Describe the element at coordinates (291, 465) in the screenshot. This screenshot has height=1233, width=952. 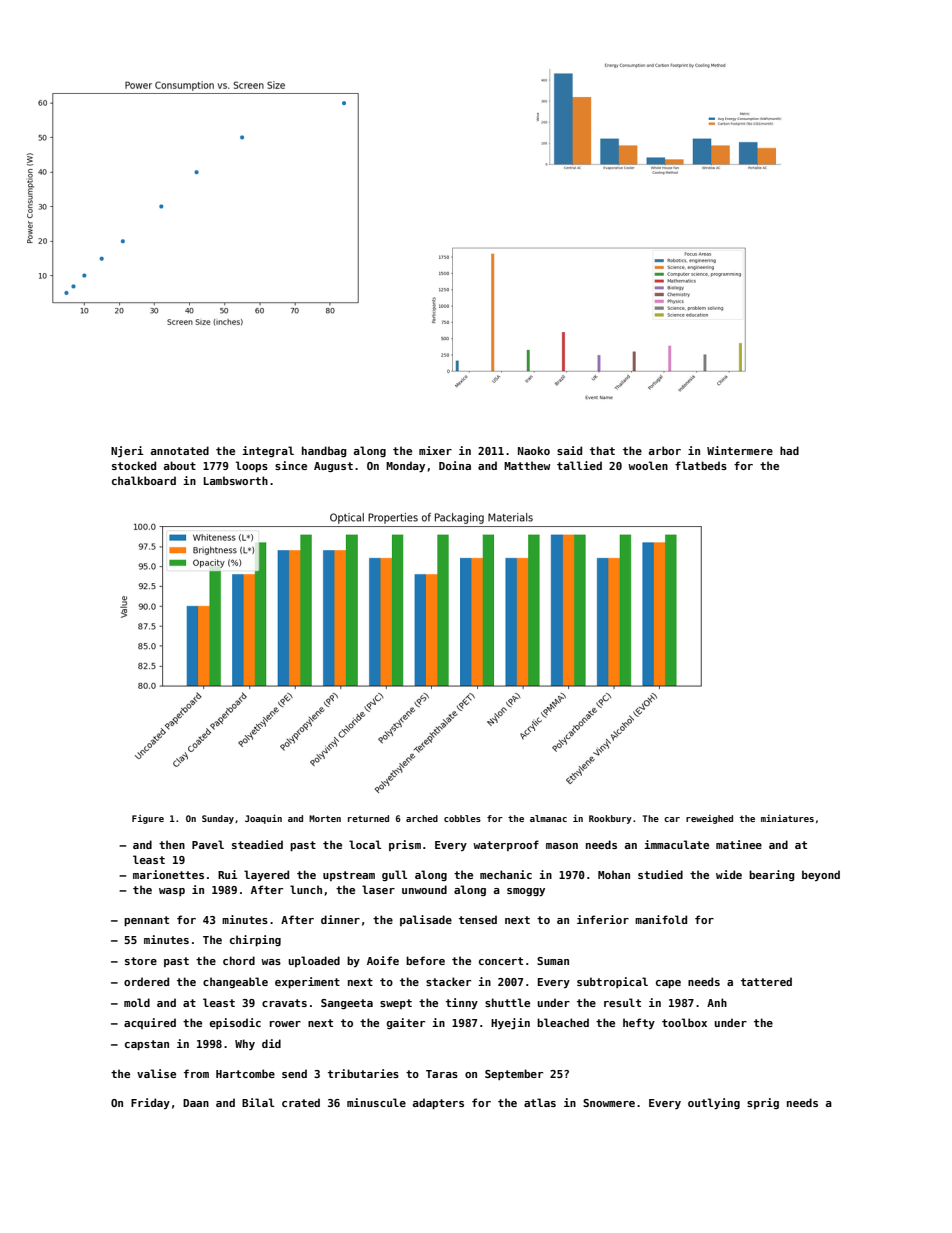
I see `since` at that location.
